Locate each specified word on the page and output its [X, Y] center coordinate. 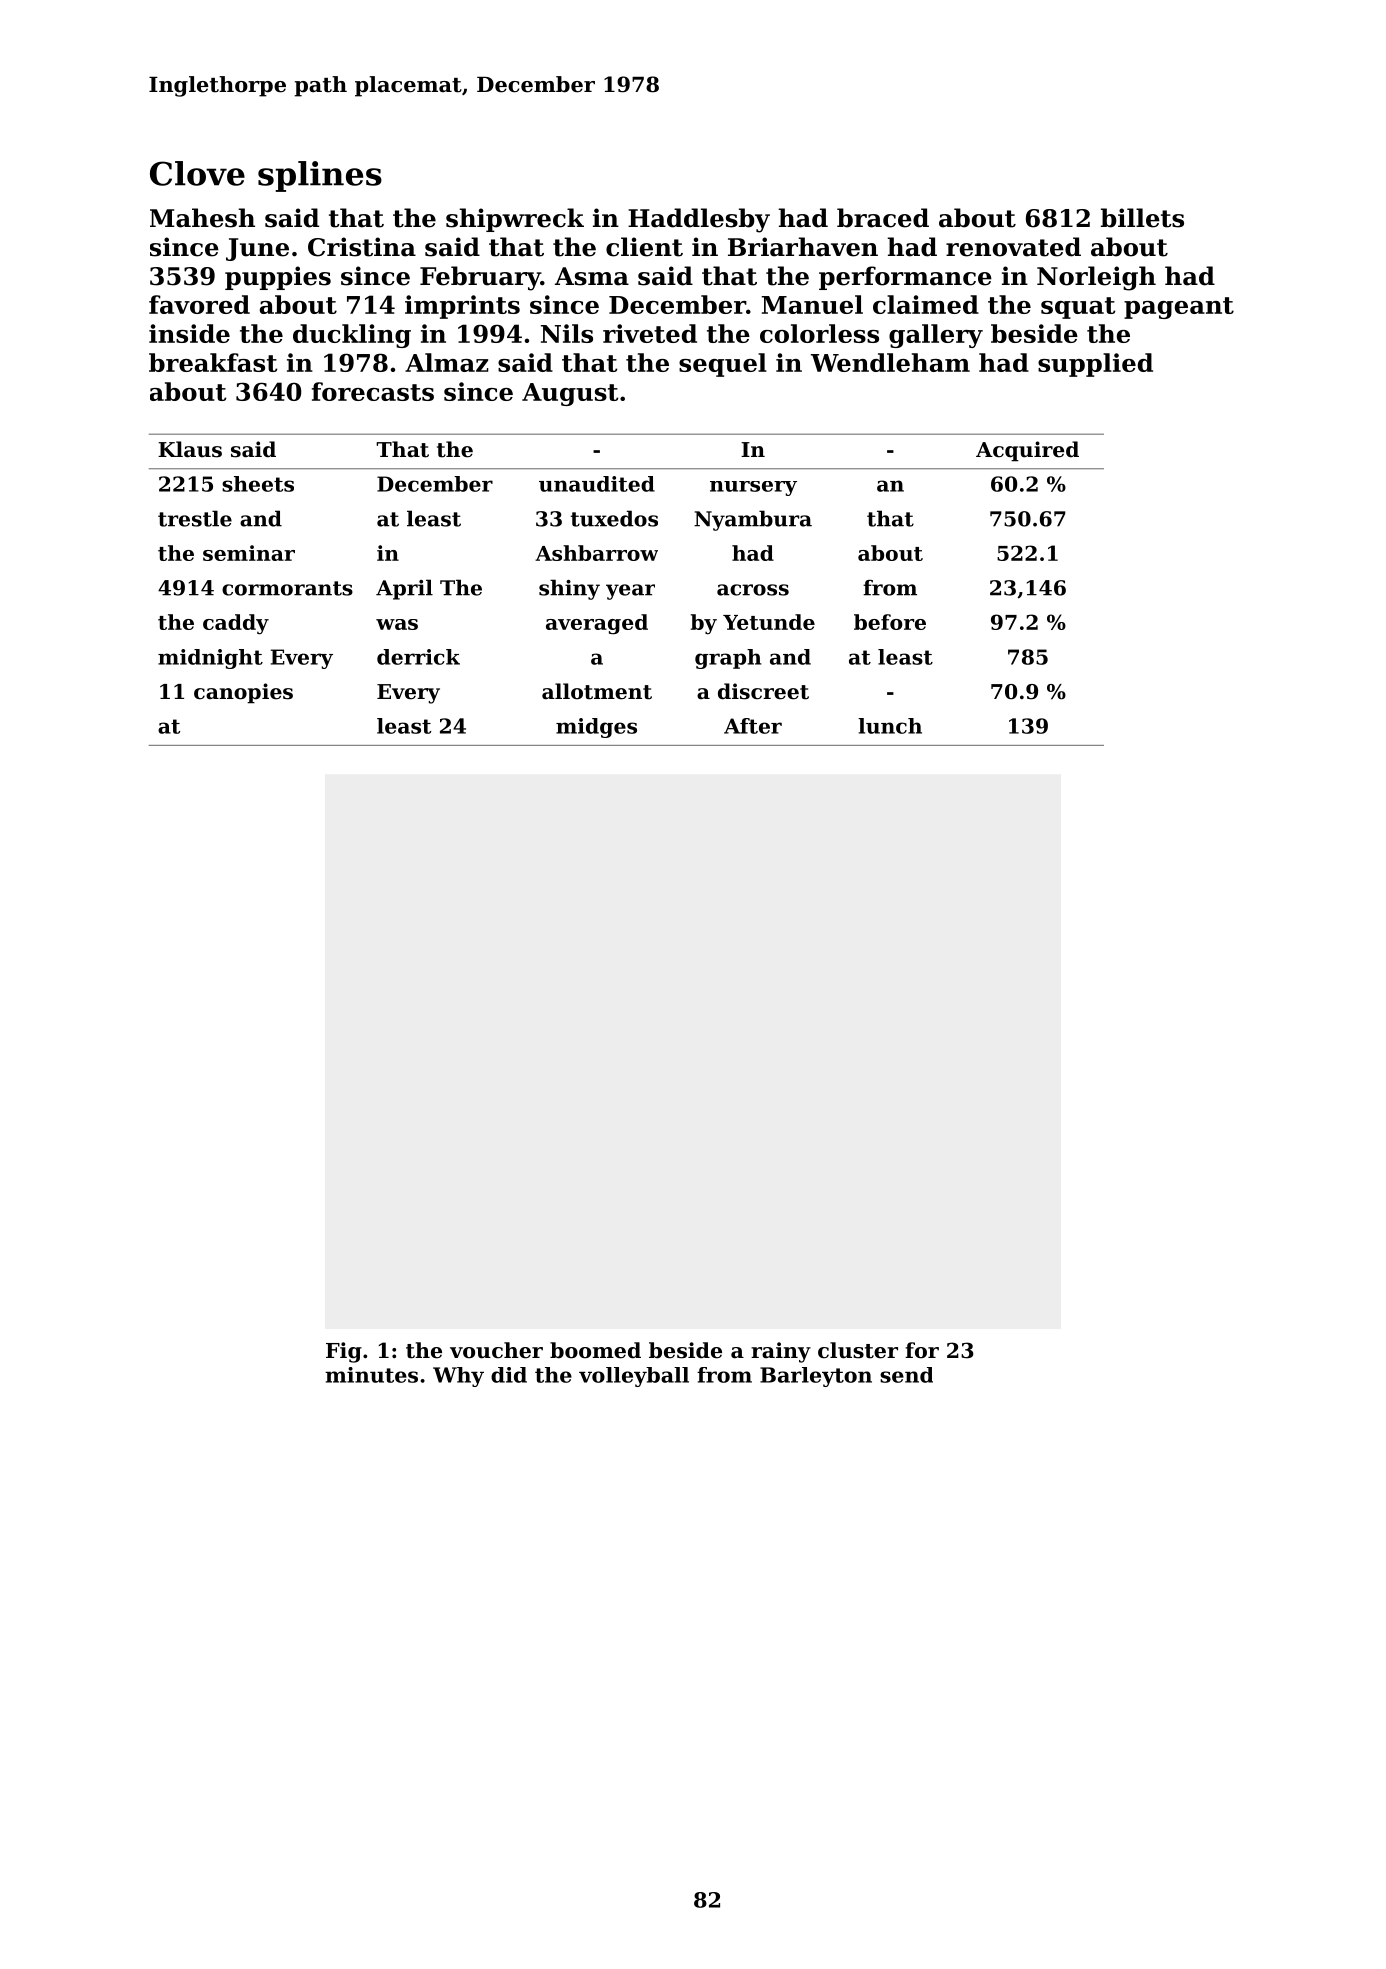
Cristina [362, 247]
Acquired [1027, 451]
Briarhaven [803, 247]
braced [883, 218]
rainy [781, 1352]
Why [458, 1377]
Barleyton [816, 1377]
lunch [890, 726]
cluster [858, 1350]
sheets [258, 484]
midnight [210, 659]
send [906, 1375]
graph [728, 659]
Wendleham [890, 362]
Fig [344, 1352]
